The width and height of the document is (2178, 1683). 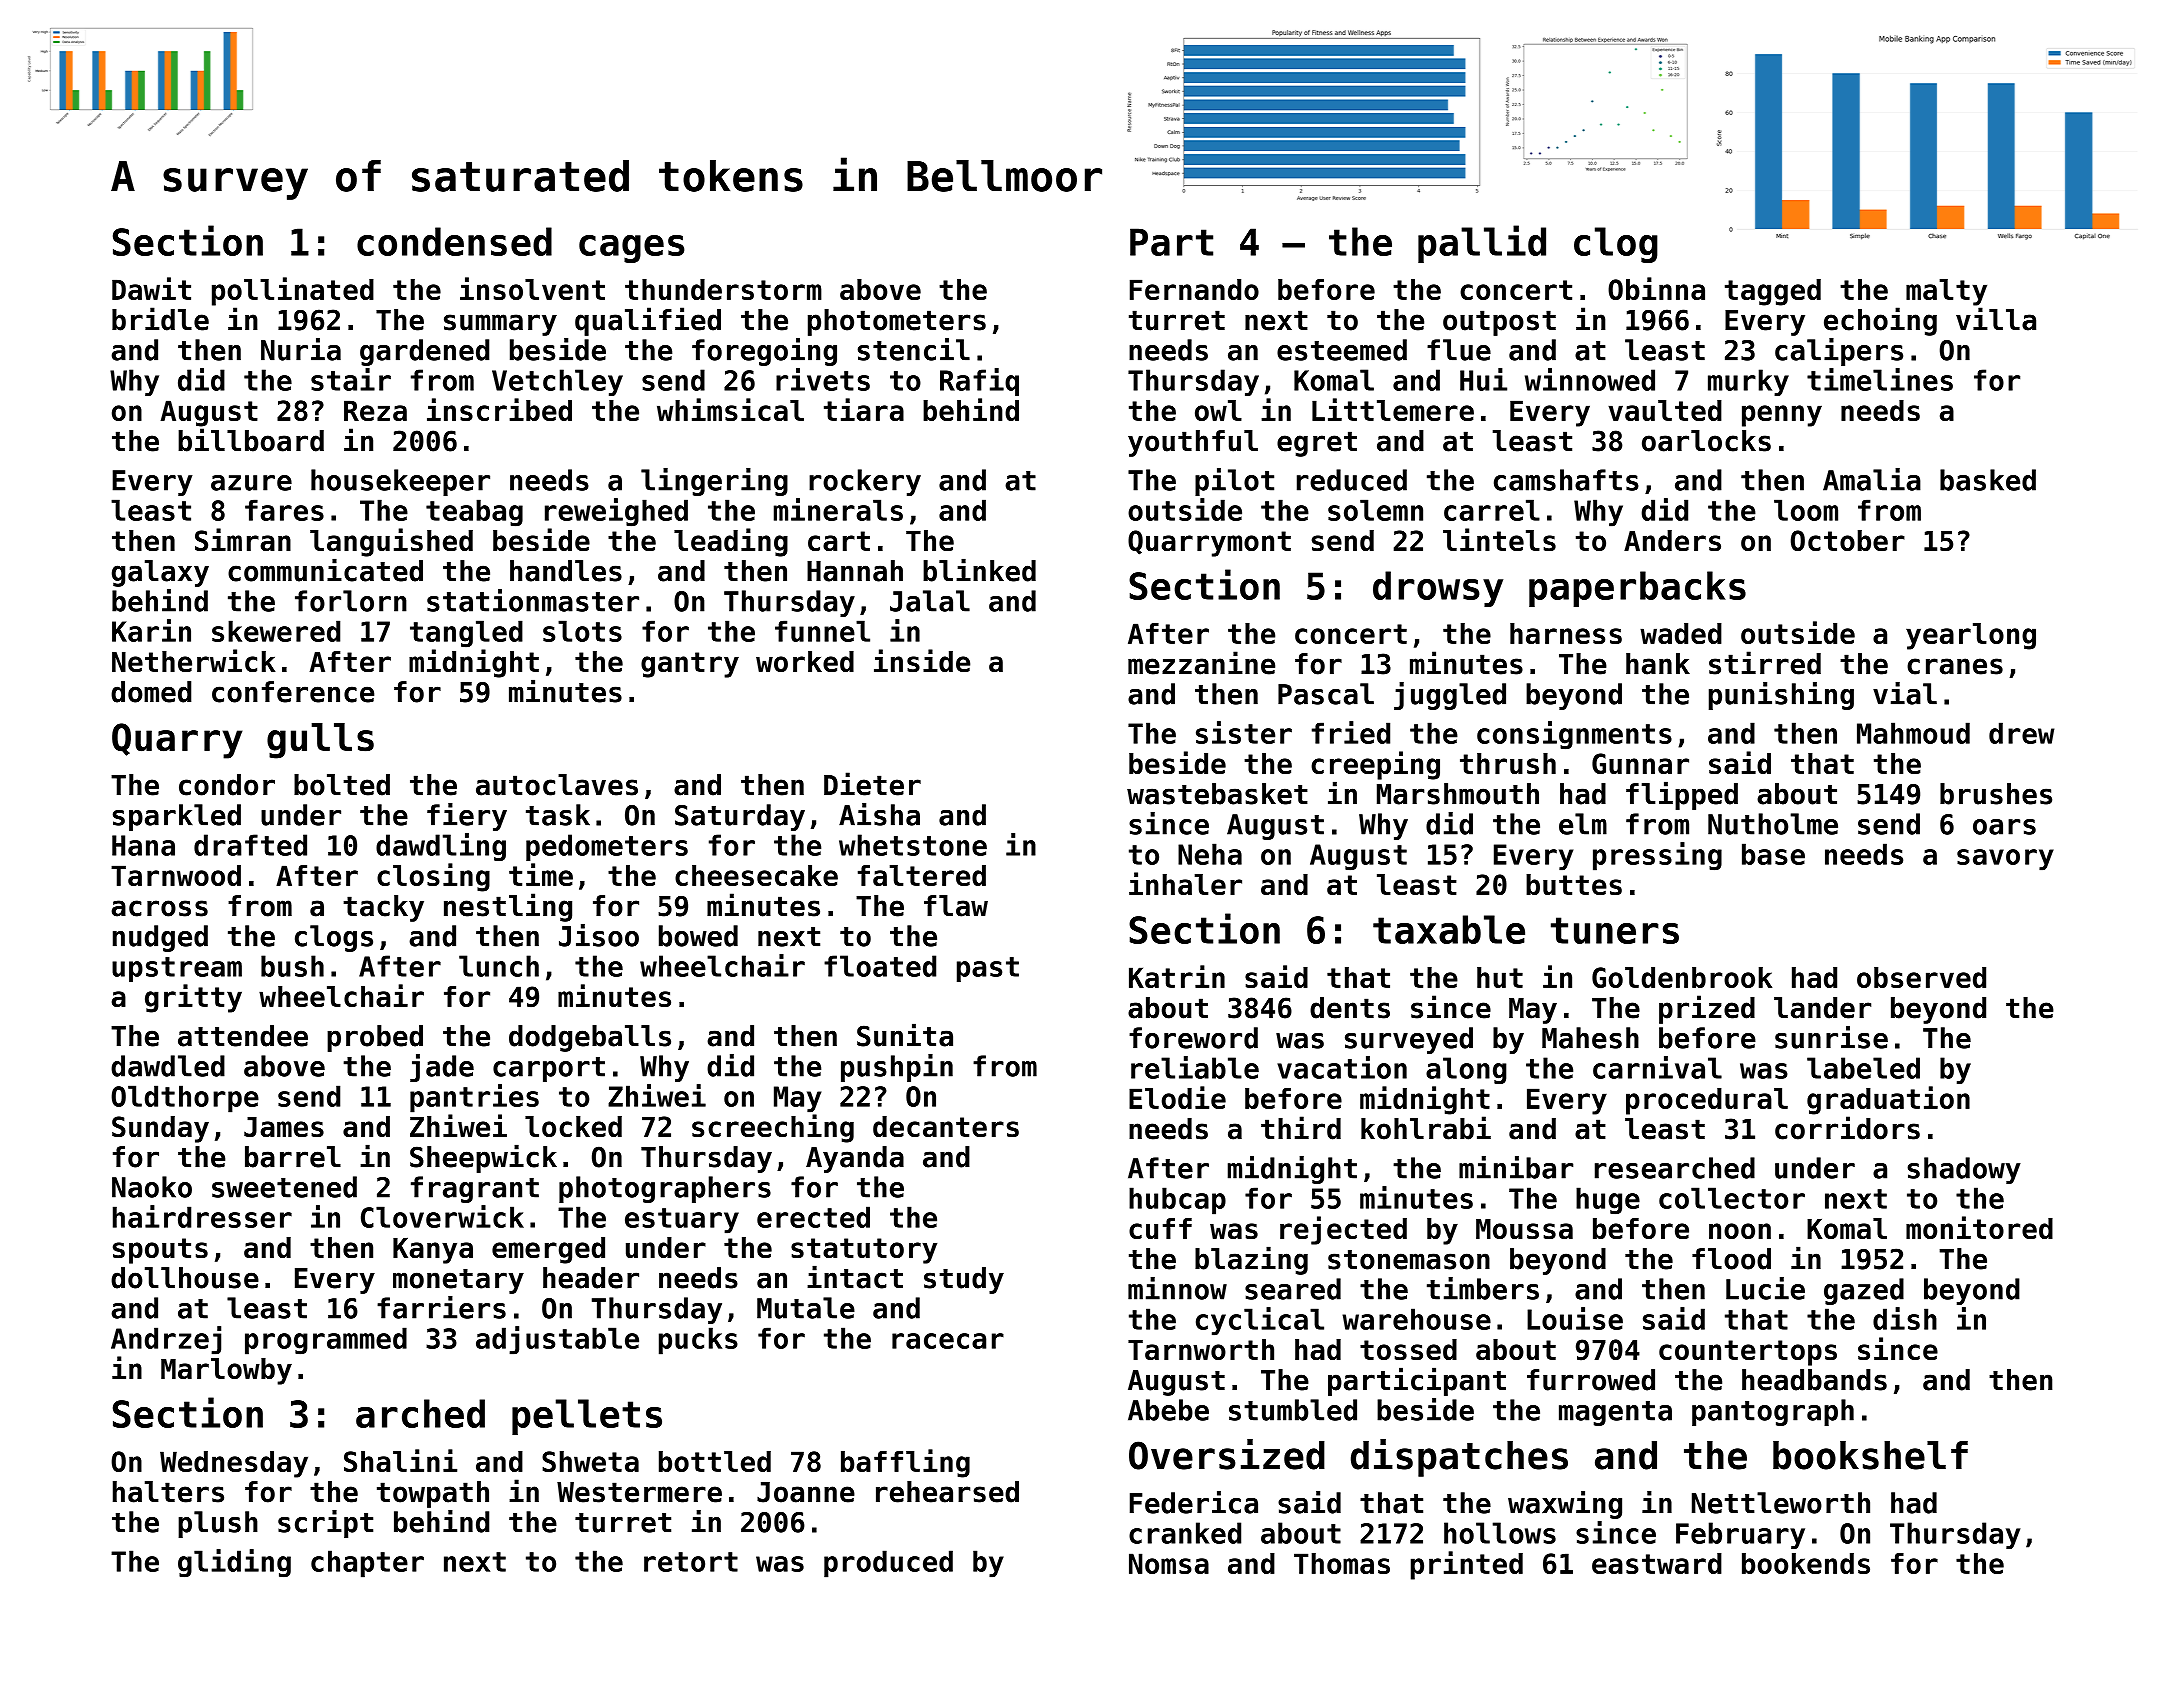 I want to click on Simran, so click(x=243, y=539).
